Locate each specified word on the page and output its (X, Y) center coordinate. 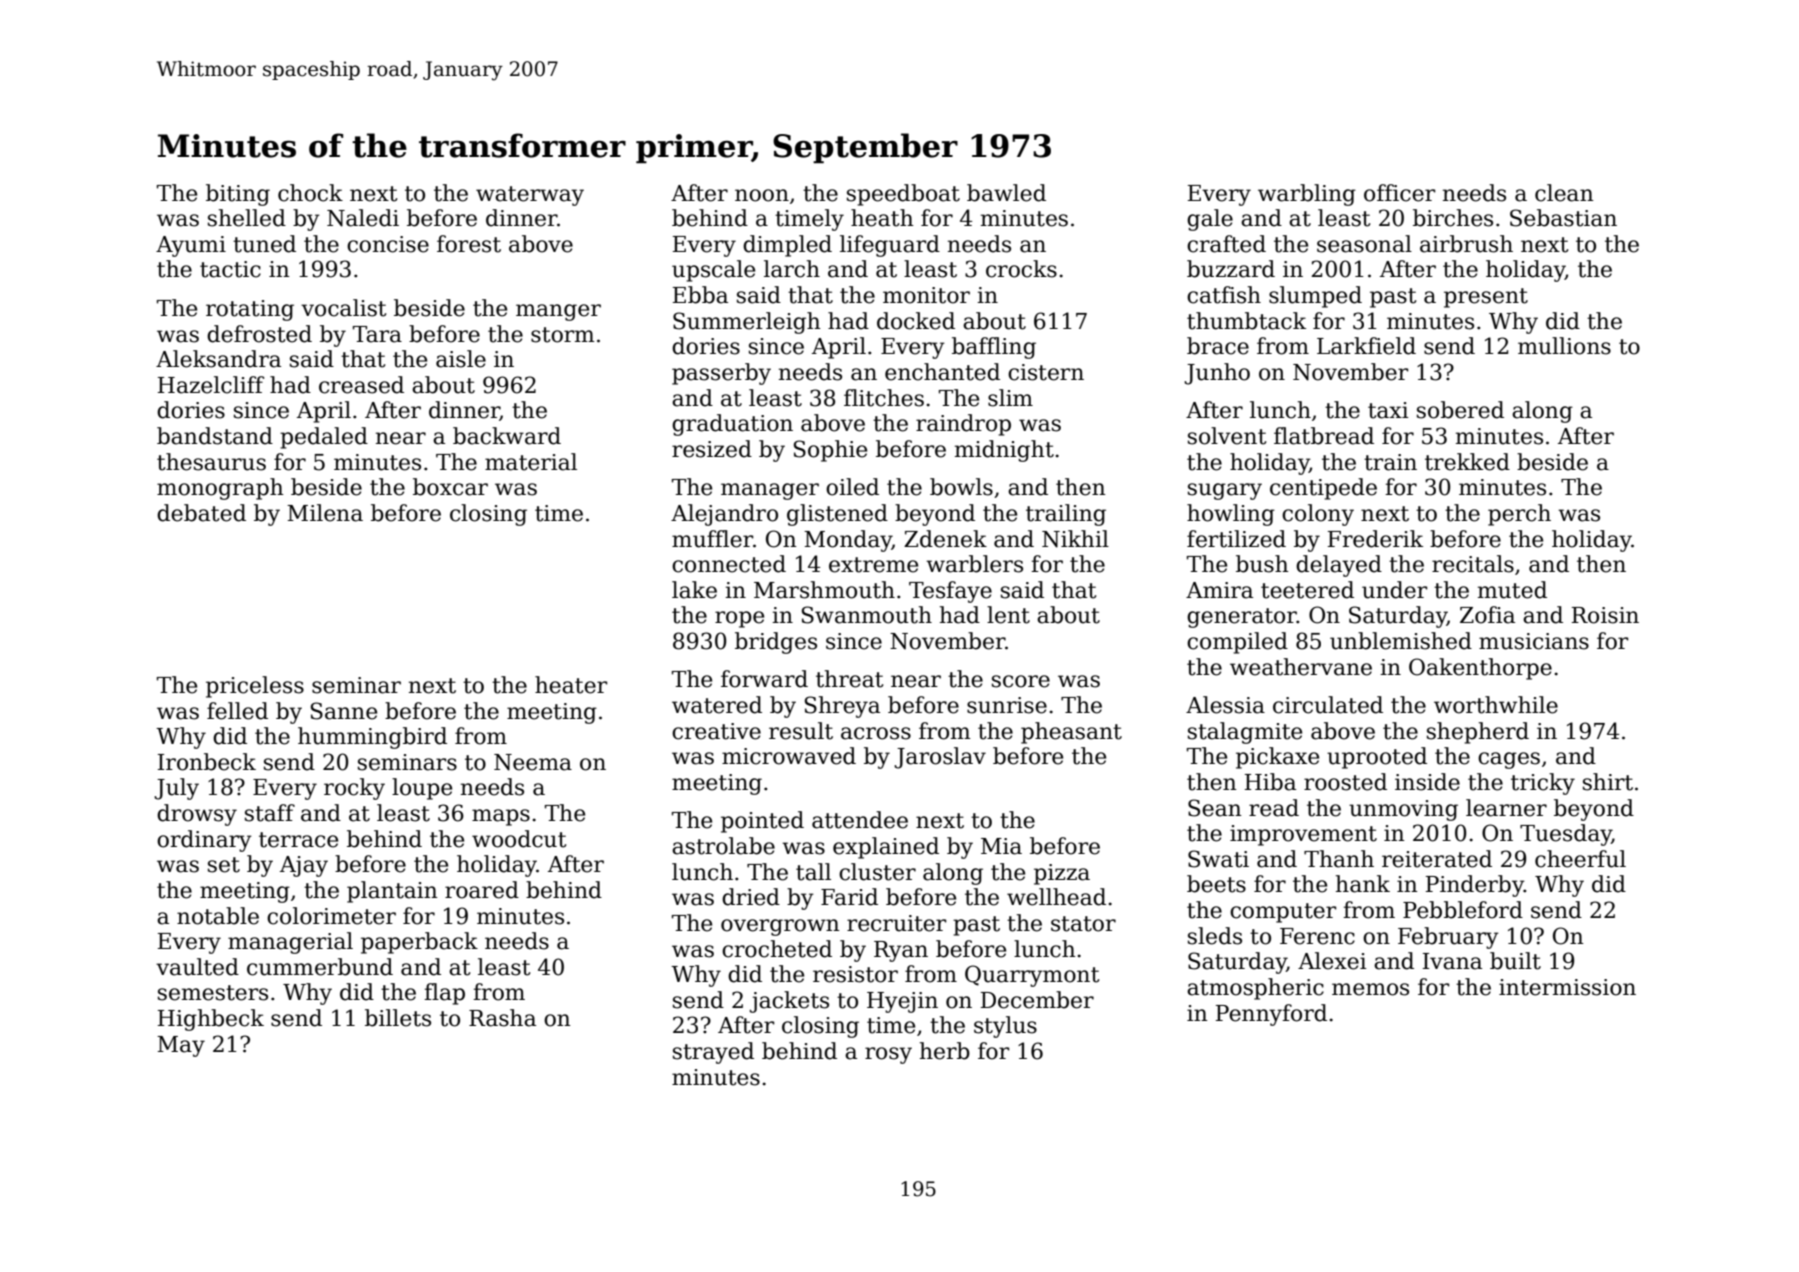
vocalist (343, 308)
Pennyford (1271, 1015)
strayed (713, 1053)
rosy (888, 1055)
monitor (926, 295)
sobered (1460, 410)
